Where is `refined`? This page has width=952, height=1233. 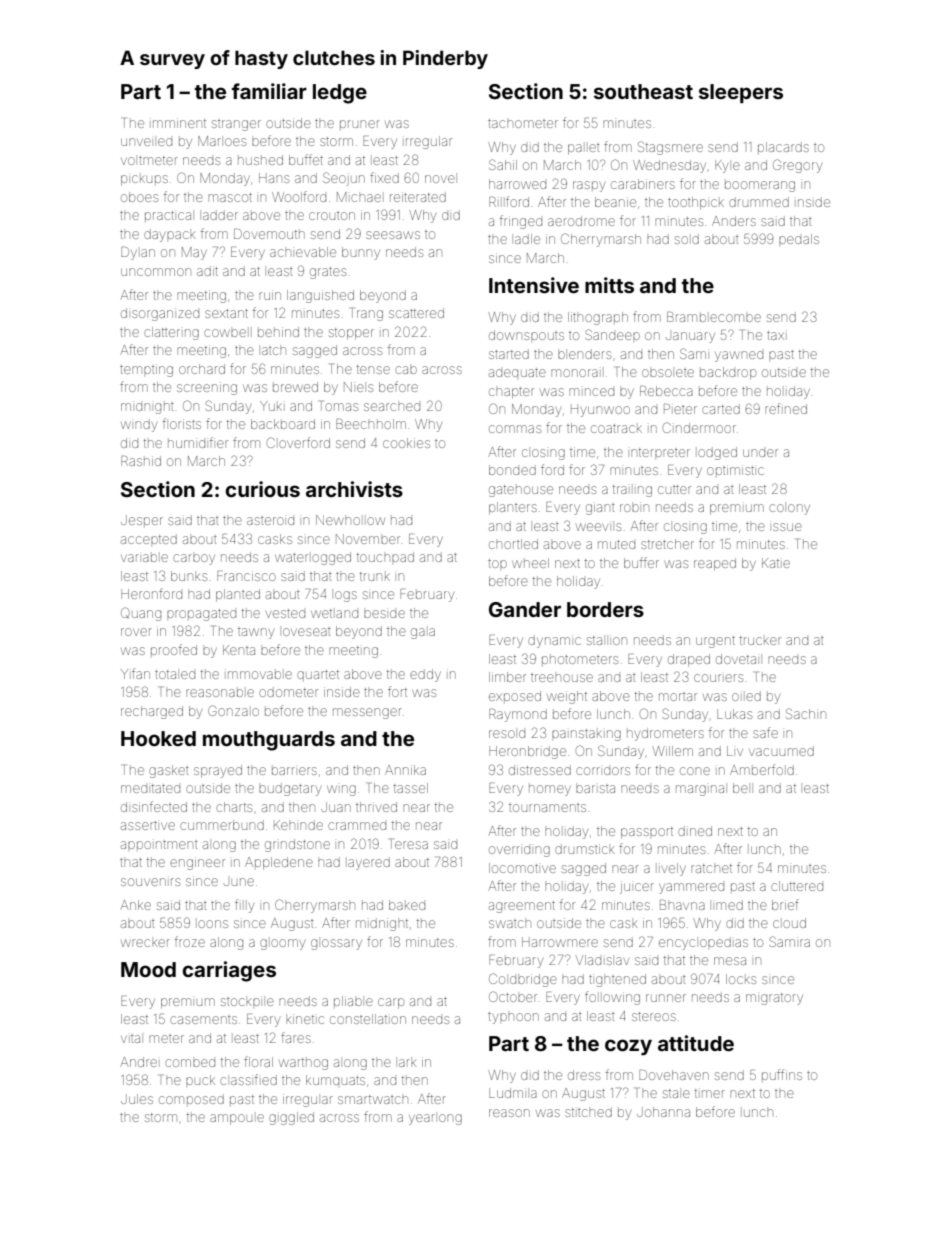 refined is located at coordinates (786, 408).
